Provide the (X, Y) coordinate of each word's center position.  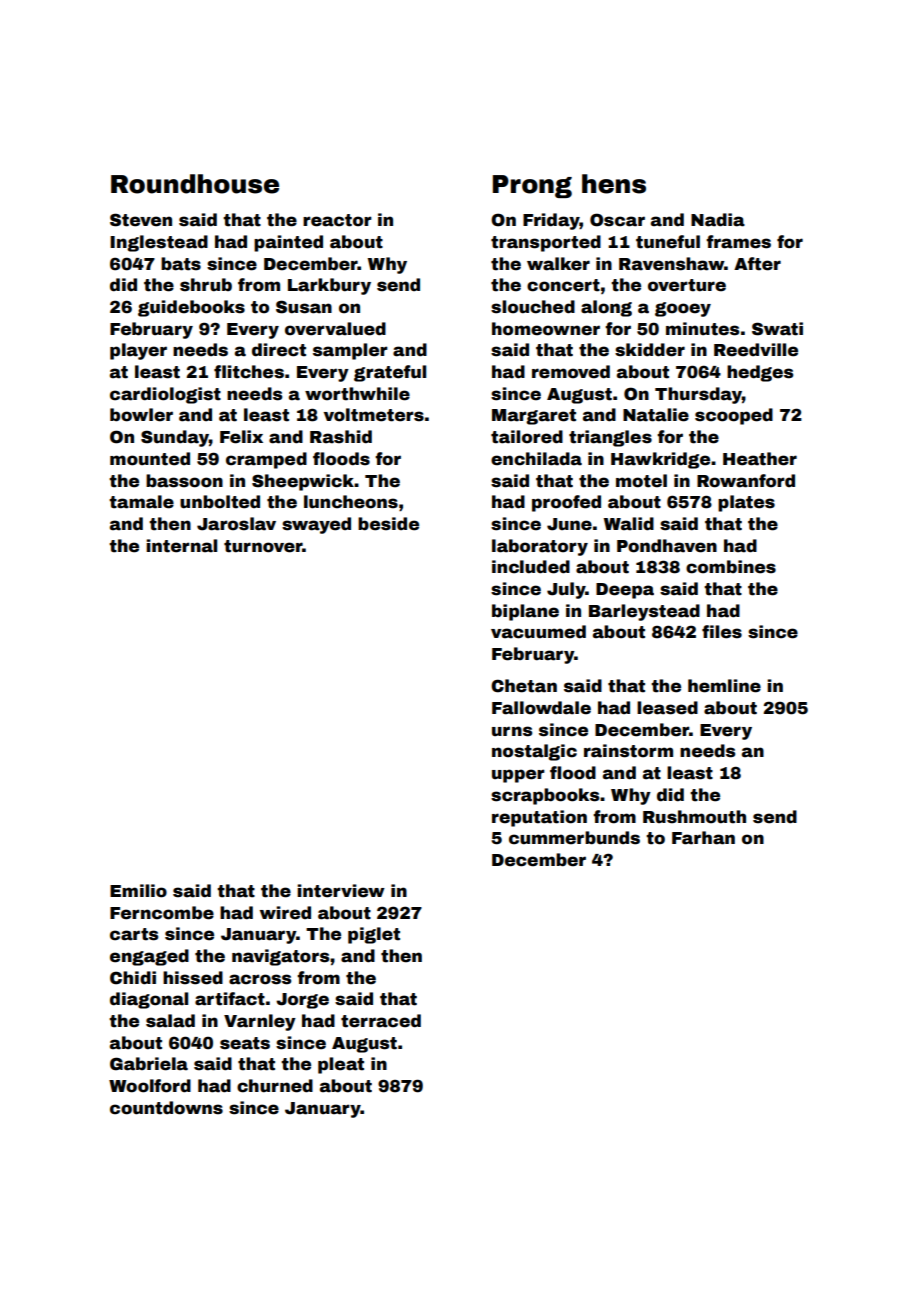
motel (641, 481)
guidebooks (191, 308)
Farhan (703, 838)
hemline (724, 686)
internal (181, 546)
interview (341, 891)
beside (388, 524)
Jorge (302, 1001)
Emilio (138, 891)
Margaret (534, 417)
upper (518, 776)
